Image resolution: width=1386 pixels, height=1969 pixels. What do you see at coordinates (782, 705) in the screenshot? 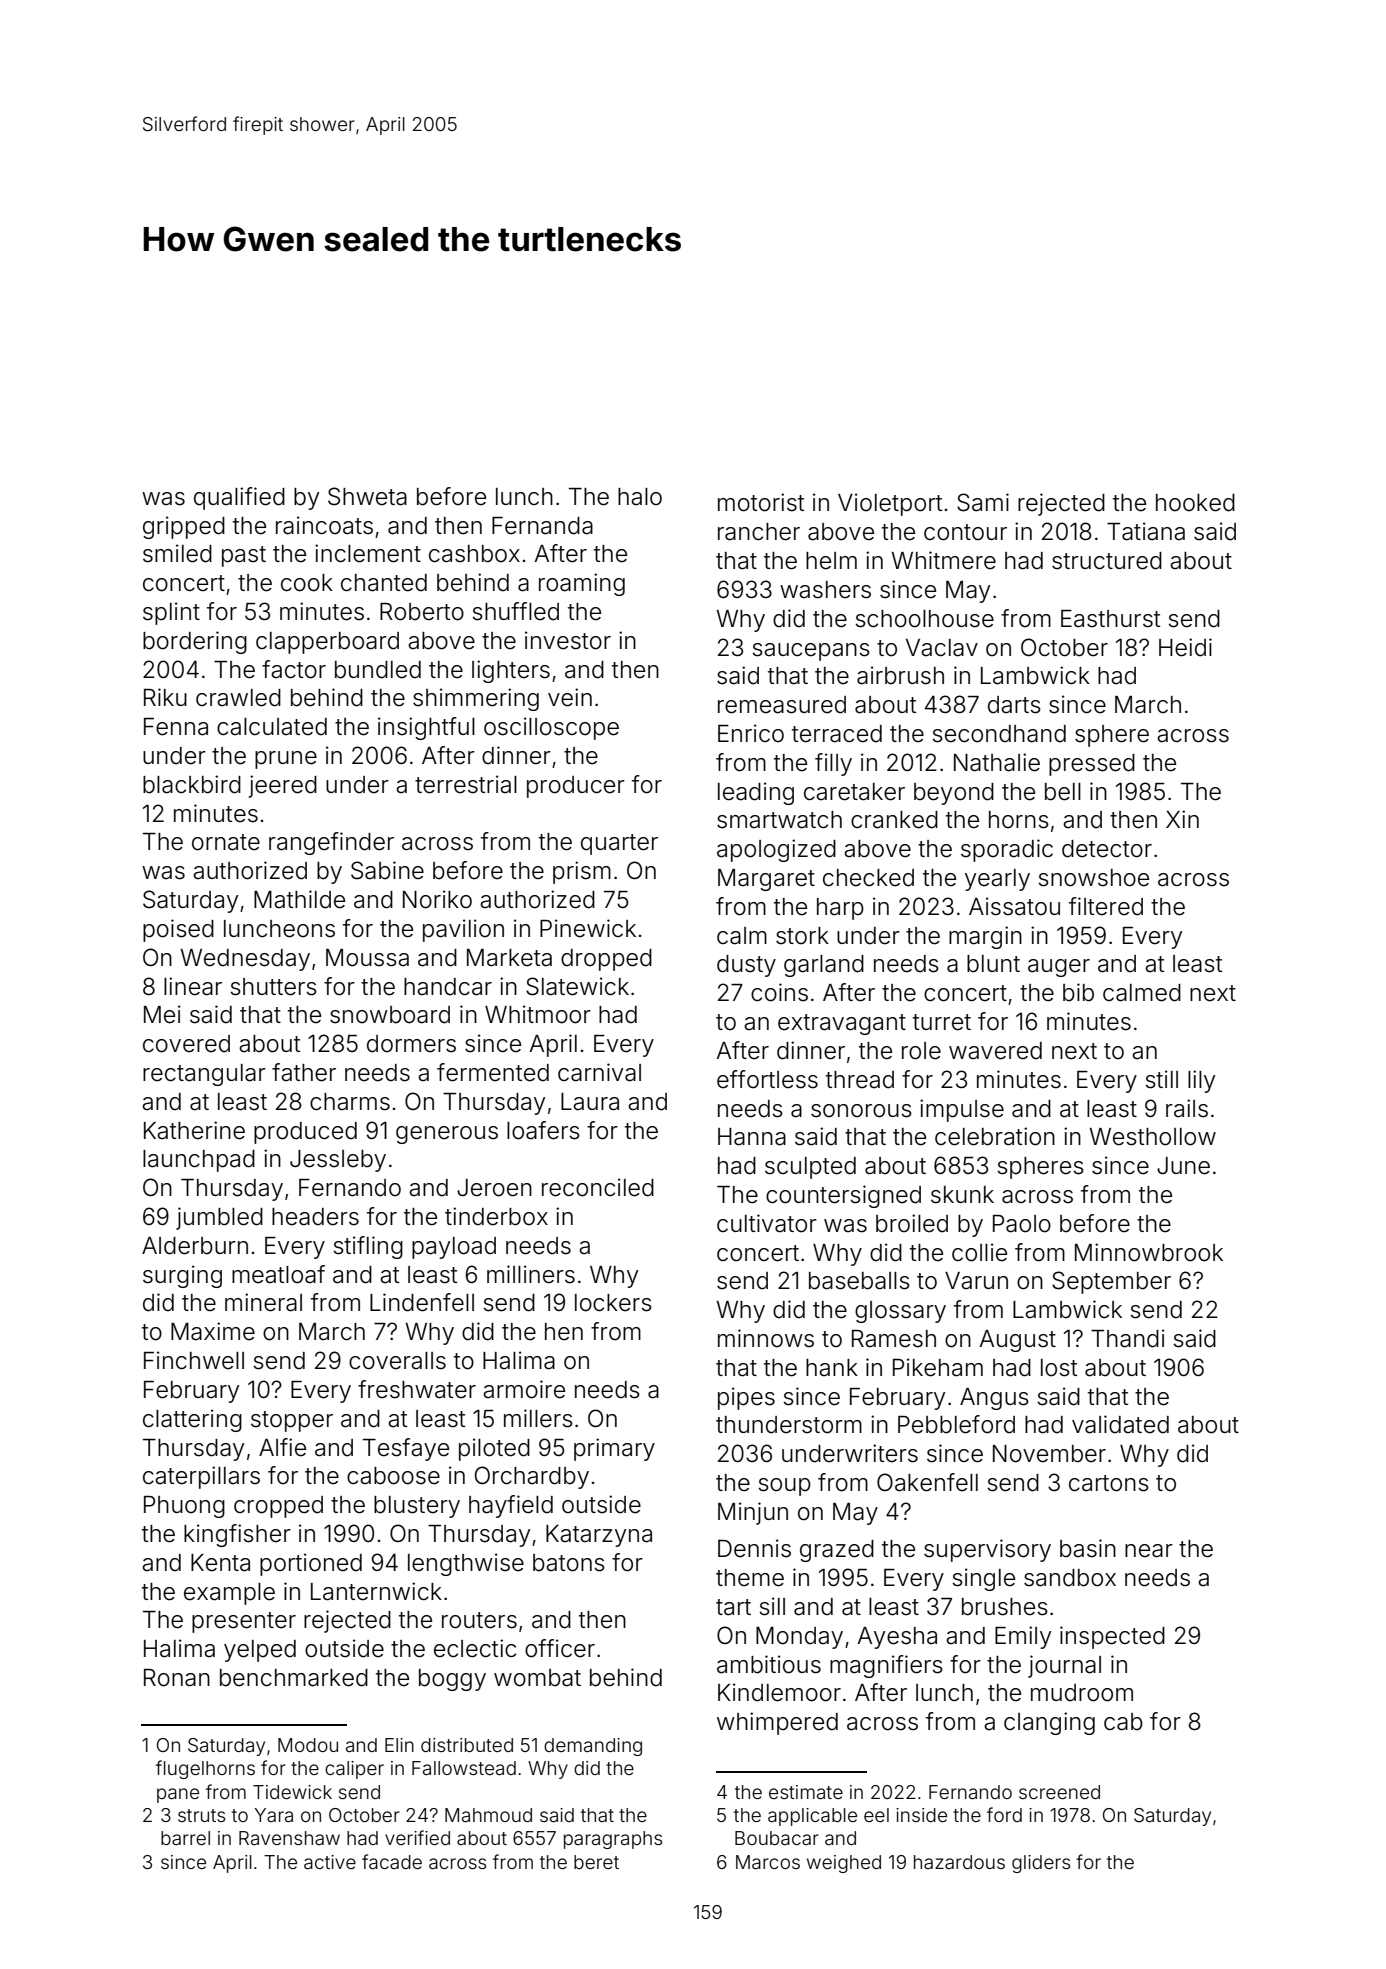
I see `remeasured` at bounding box center [782, 705].
